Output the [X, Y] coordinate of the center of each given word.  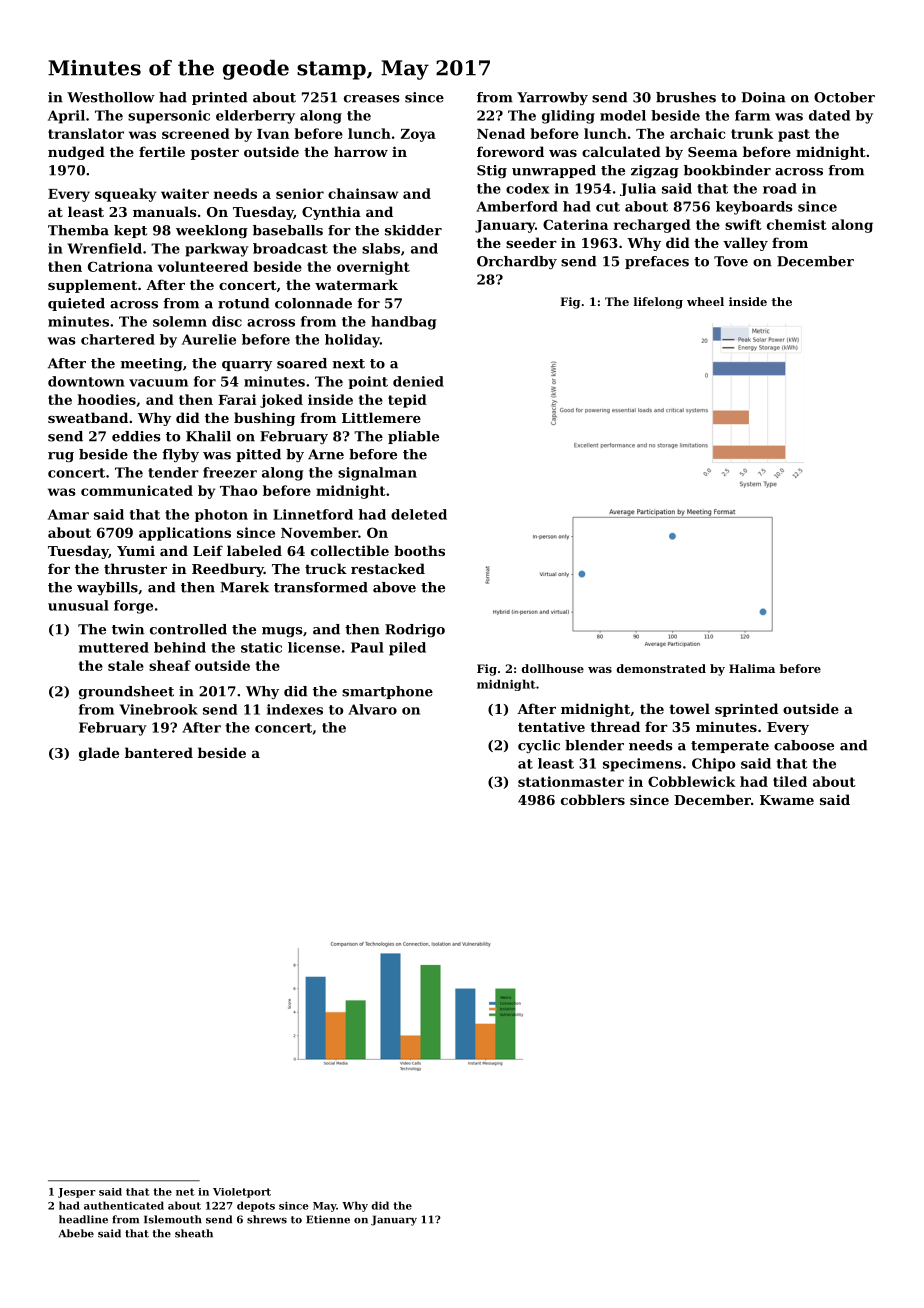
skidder [413, 230]
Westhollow [111, 97]
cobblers [593, 799]
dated [829, 115]
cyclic [539, 746]
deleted [419, 514]
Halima [752, 668]
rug [61, 457]
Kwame [787, 800]
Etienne [328, 1219]
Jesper [77, 1193]
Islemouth [173, 1219]
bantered [159, 752]
